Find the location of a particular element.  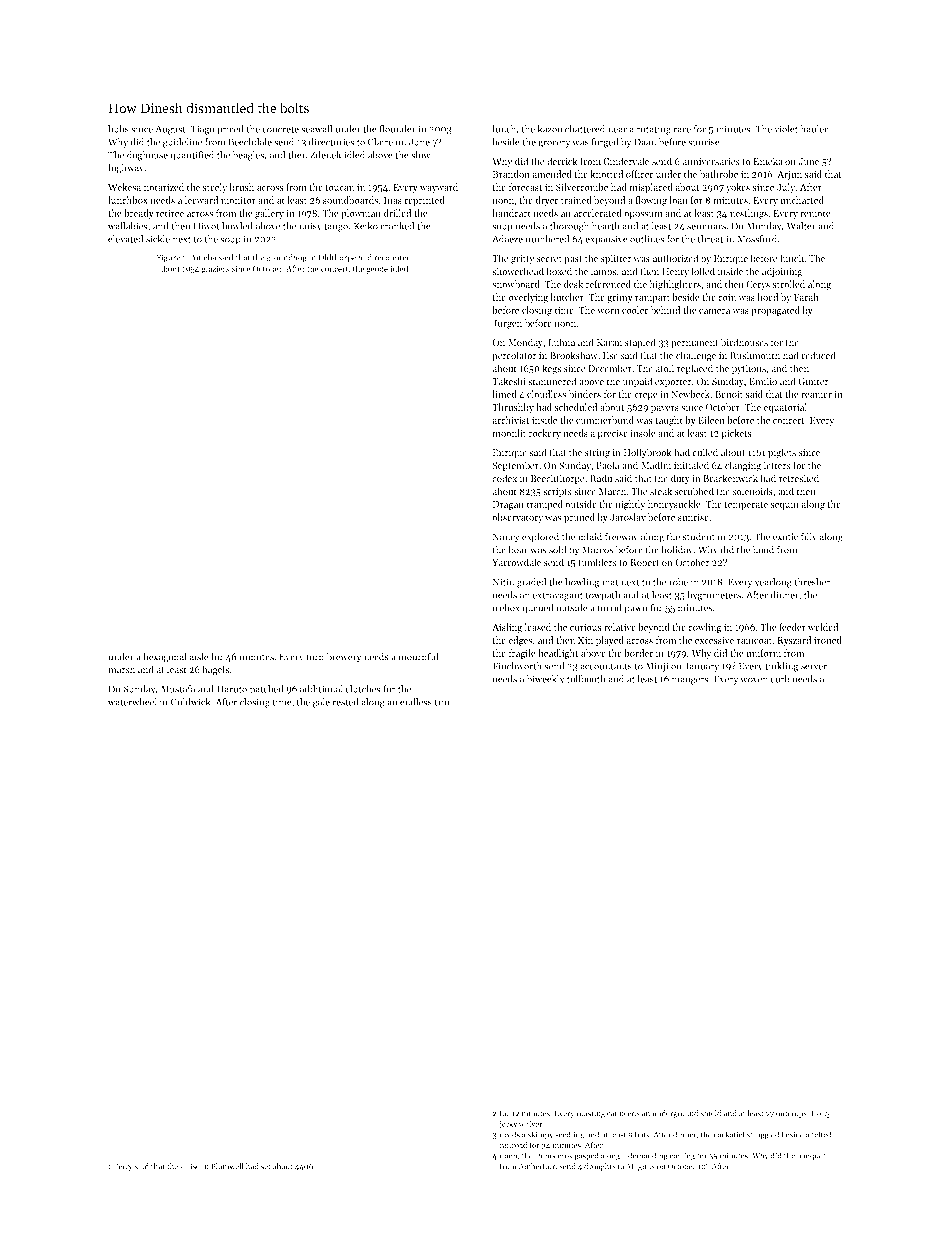

Mustafa is located at coordinates (178, 689).
